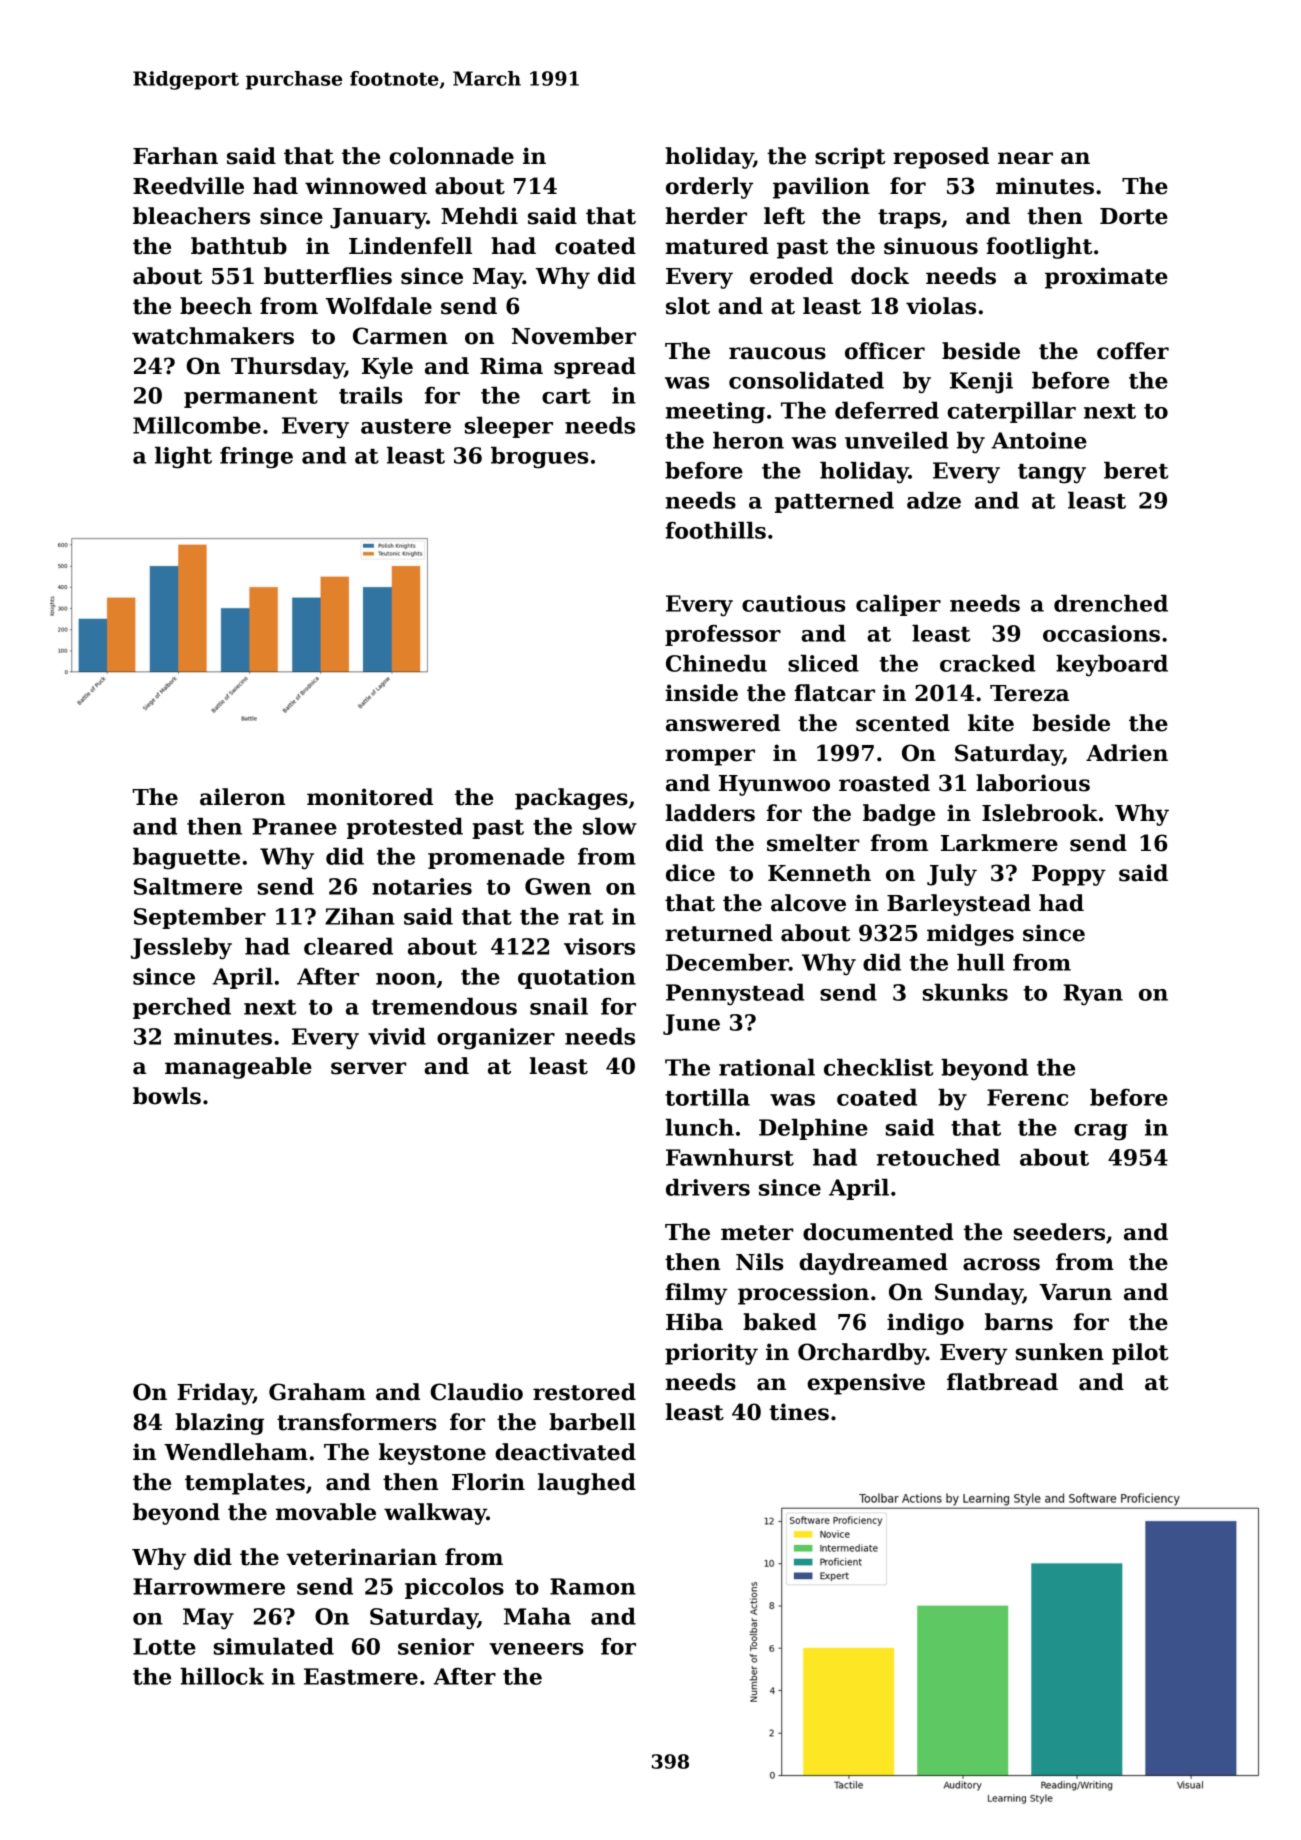 This screenshot has width=1301, height=1840. I want to click on Varun, so click(1075, 1292).
